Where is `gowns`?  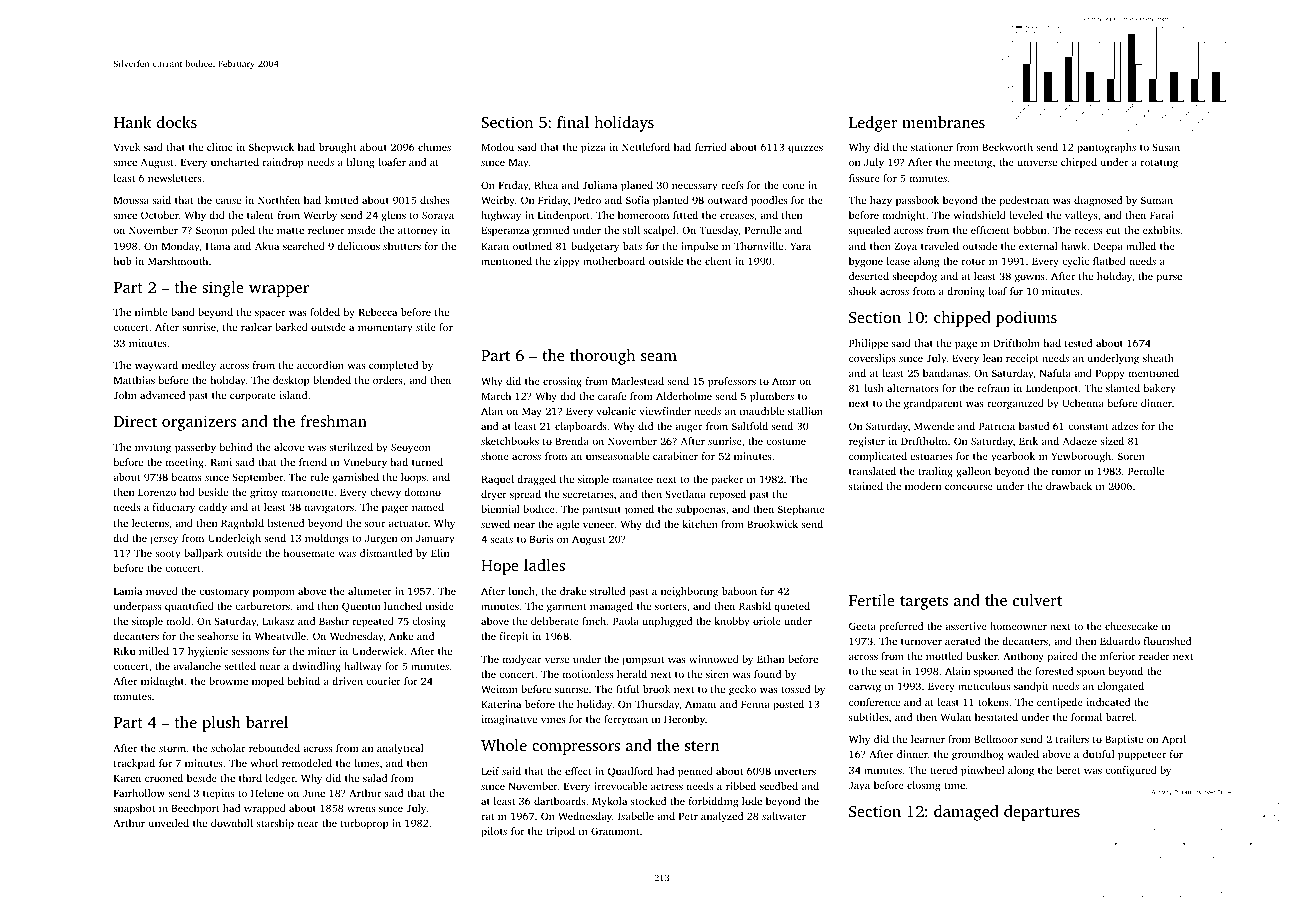
gowns is located at coordinates (1030, 278).
